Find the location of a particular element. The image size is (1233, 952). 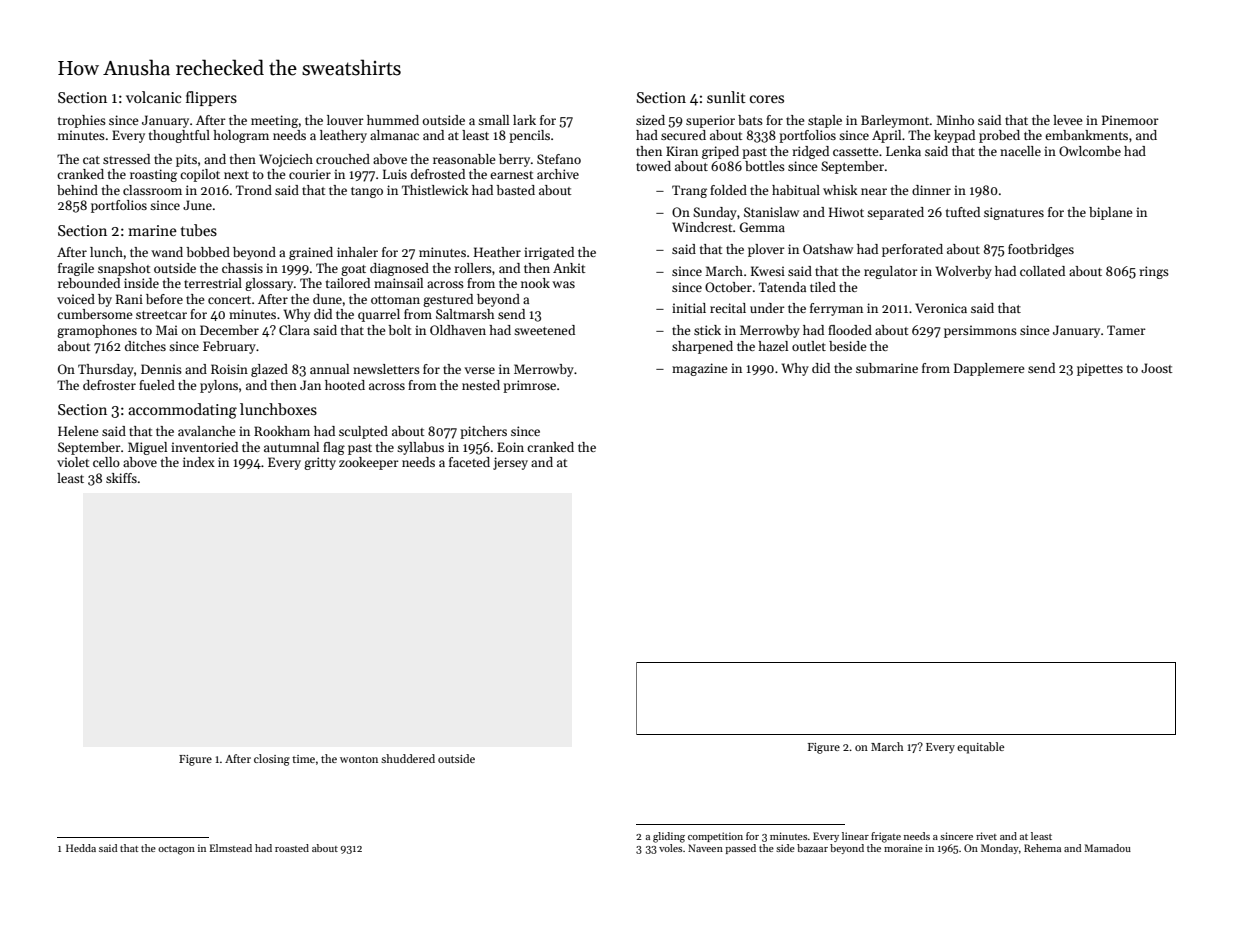

volcanic is located at coordinates (154, 97).
